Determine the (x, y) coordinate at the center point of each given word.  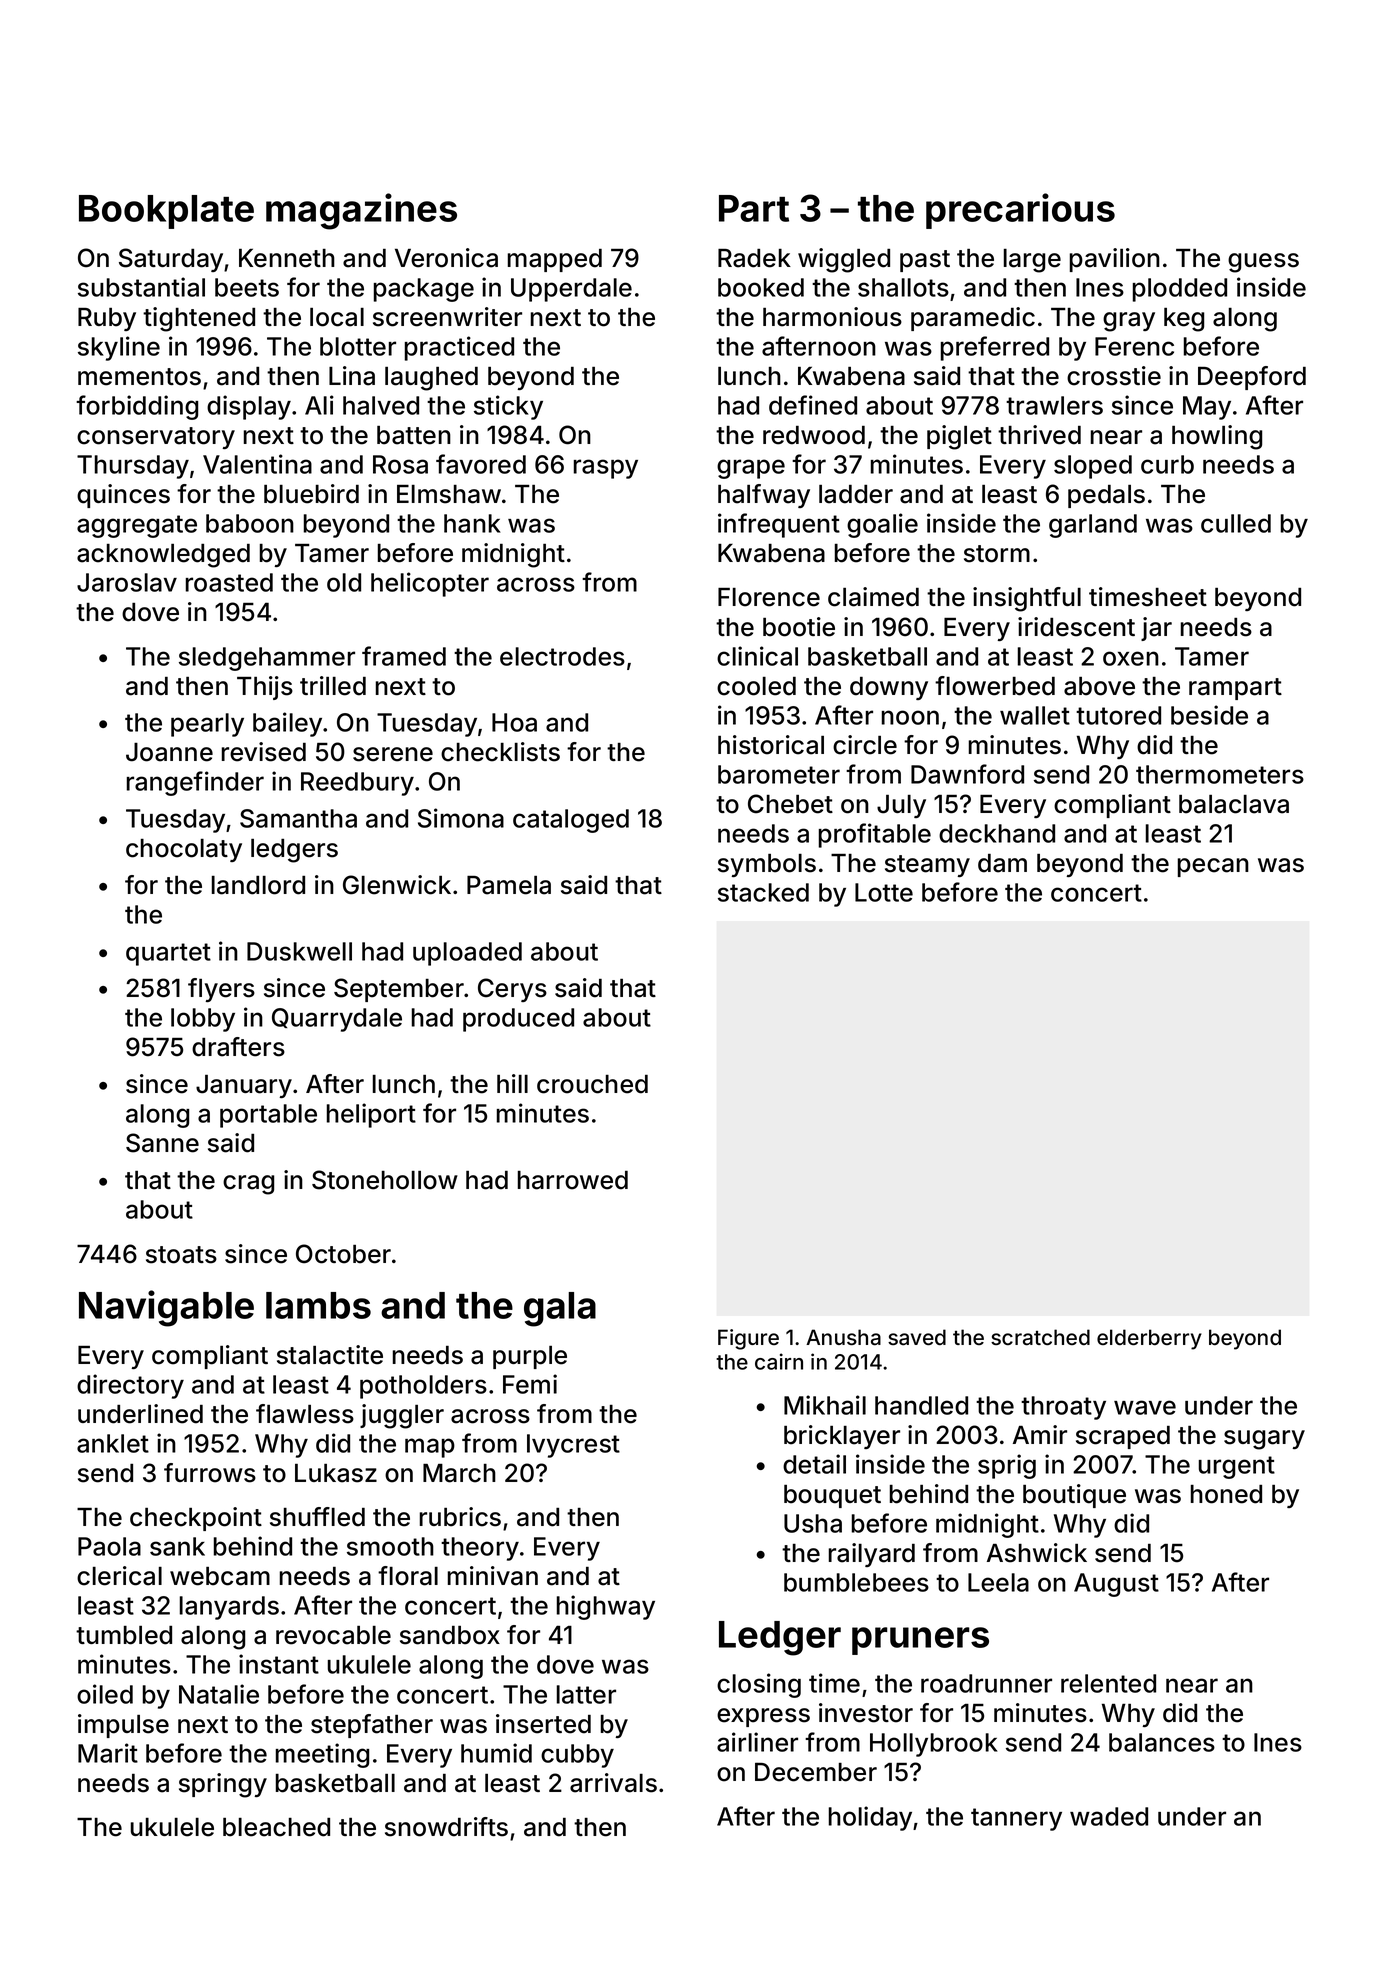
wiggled (844, 260)
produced (518, 1020)
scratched (1040, 1337)
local (337, 317)
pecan (1213, 867)
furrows (210, 1473)
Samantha (298, 818)
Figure (748, 1339)
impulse (123, 1726)
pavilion (1115, 260)
